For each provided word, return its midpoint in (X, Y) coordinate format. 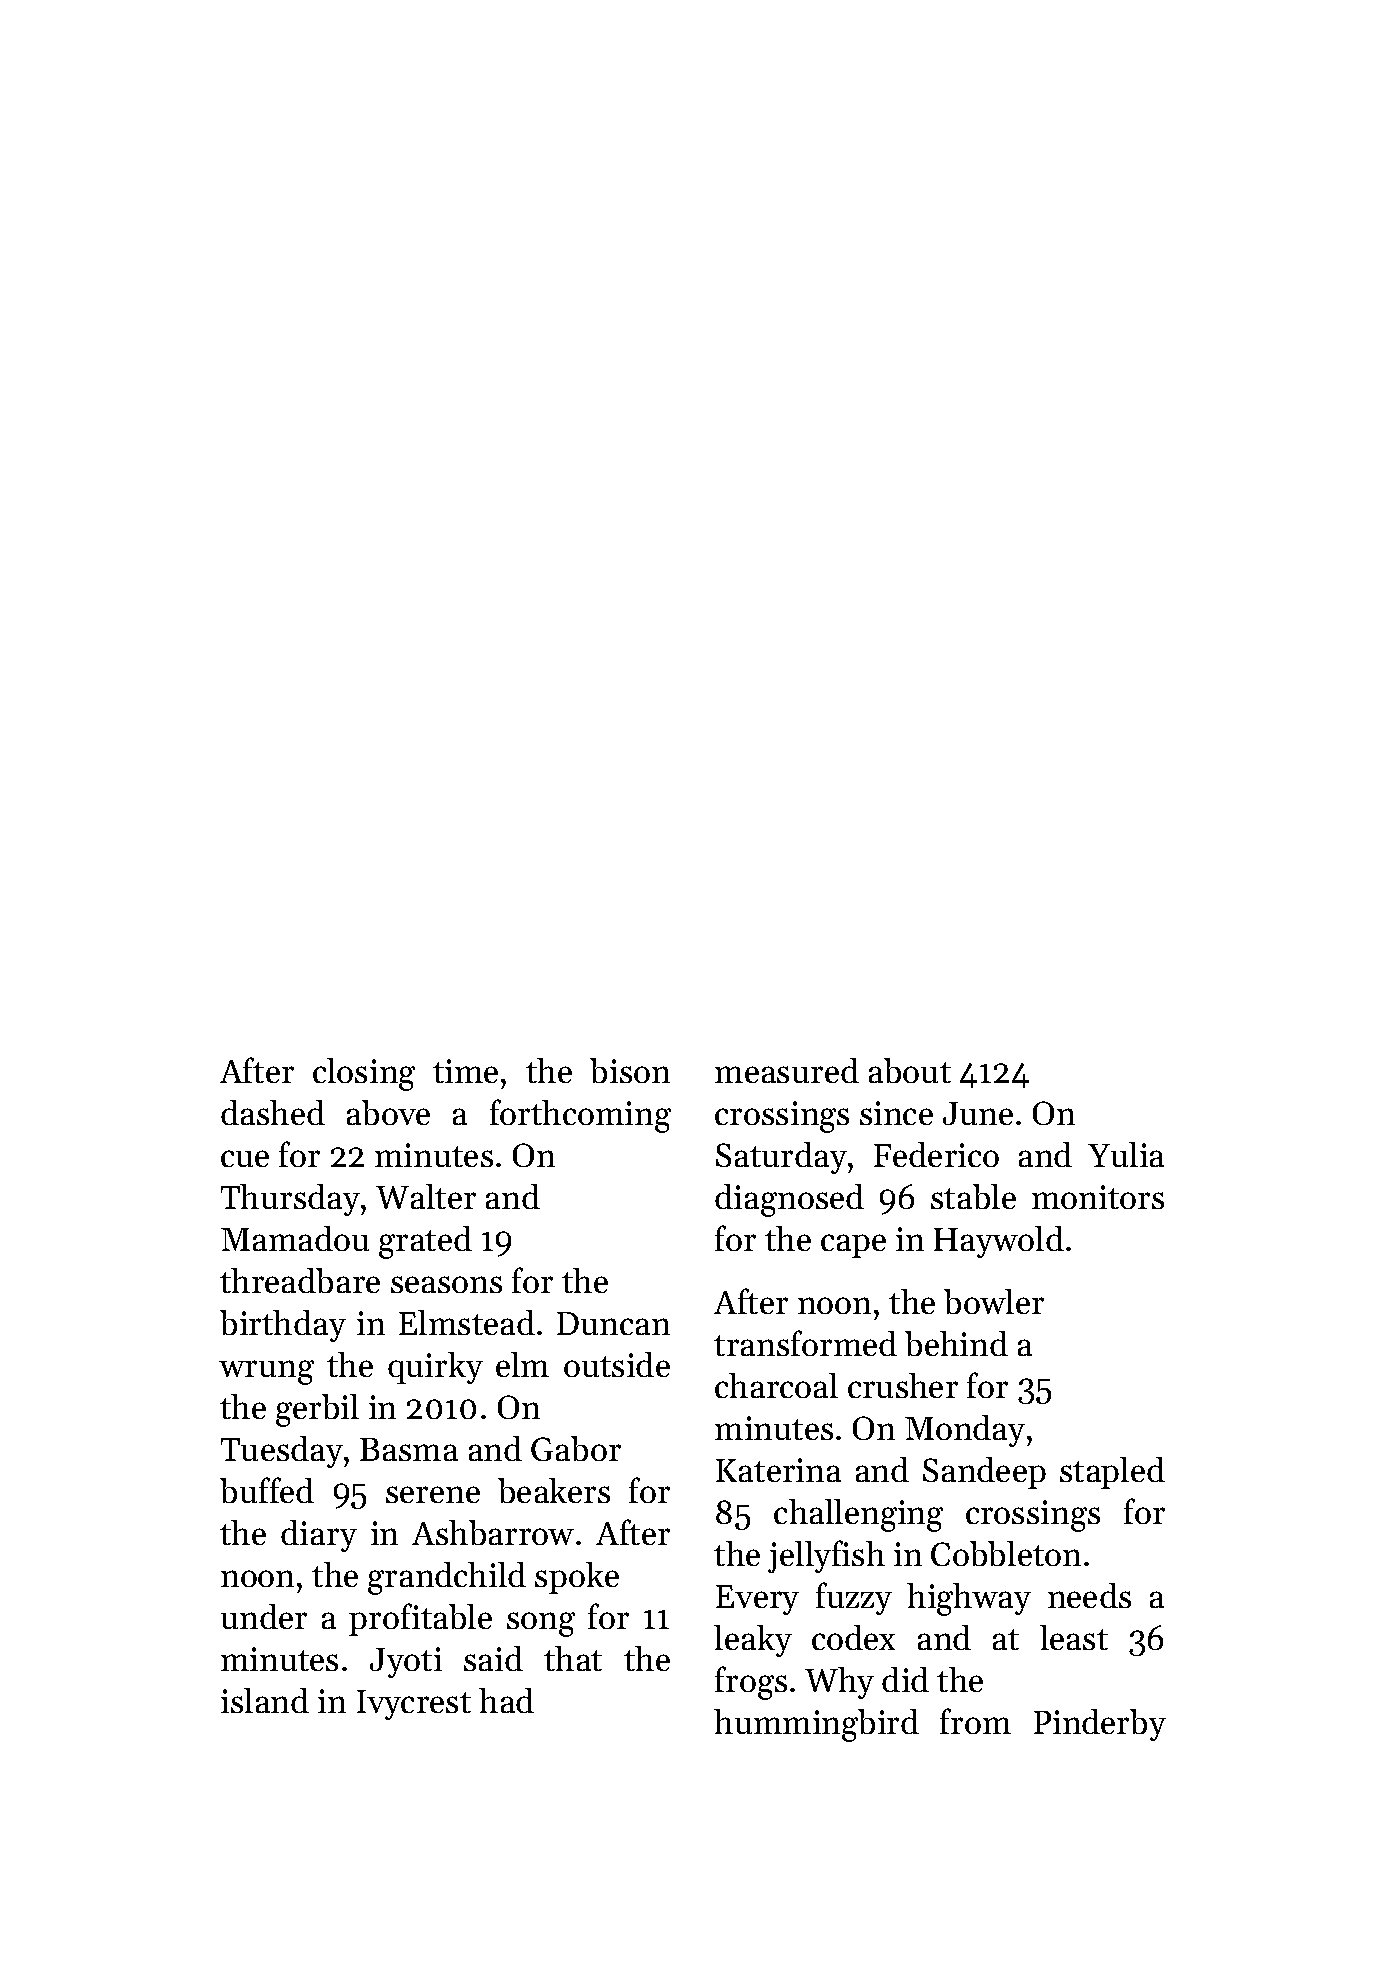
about (910, 1070)
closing (364, 1074)
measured (787, 1070)
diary (319, 1536)
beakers (554, 1490)
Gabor (576, 1448)
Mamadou (295, 1238)
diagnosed (789, 1200)
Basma (409, 1449)
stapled (1112, 1473)
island (265, 1700)
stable (973, 1196)
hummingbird (816, 1725)
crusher (903, 1385)
